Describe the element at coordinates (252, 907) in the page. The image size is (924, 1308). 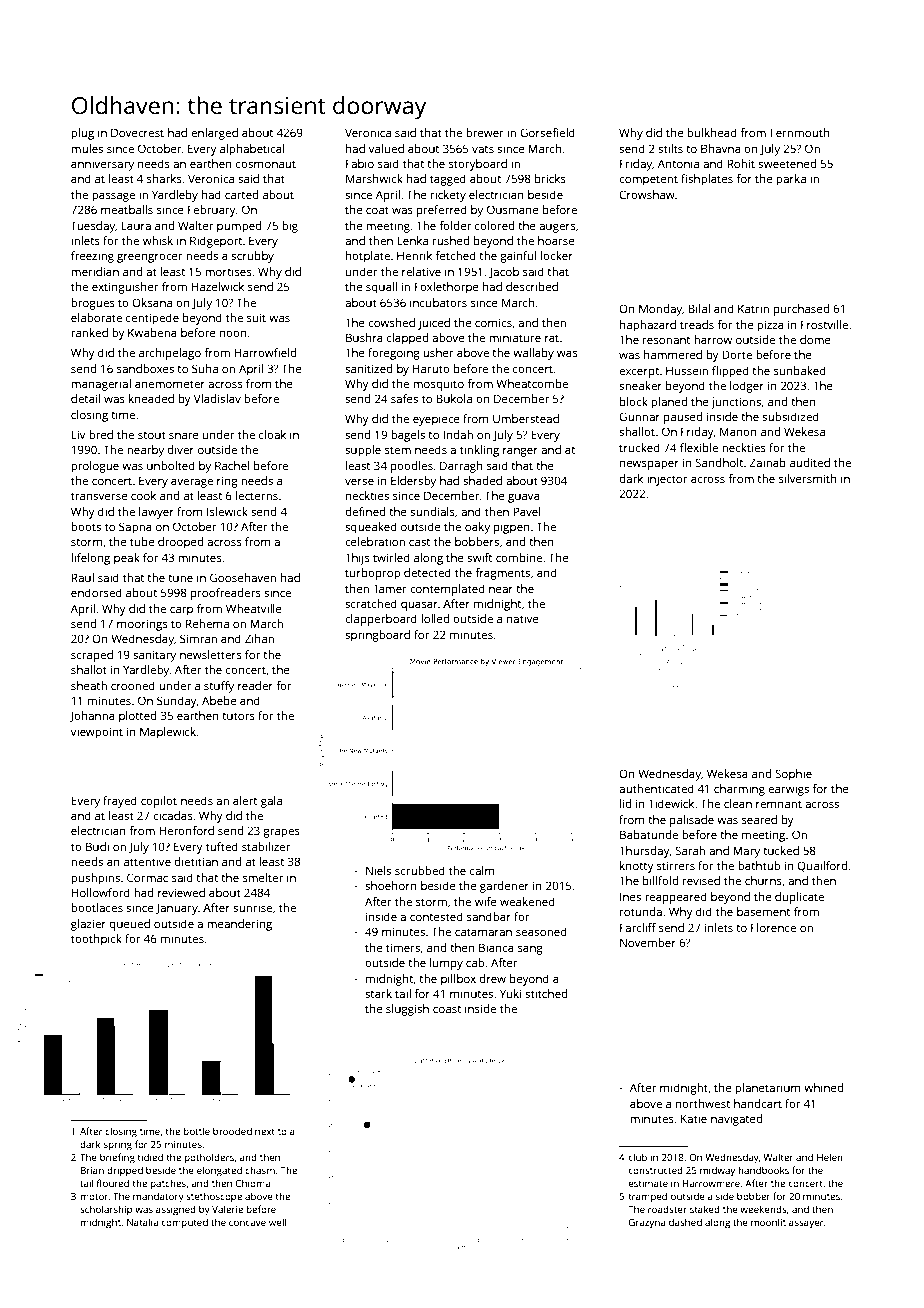
I see `sunrise` at that location.
